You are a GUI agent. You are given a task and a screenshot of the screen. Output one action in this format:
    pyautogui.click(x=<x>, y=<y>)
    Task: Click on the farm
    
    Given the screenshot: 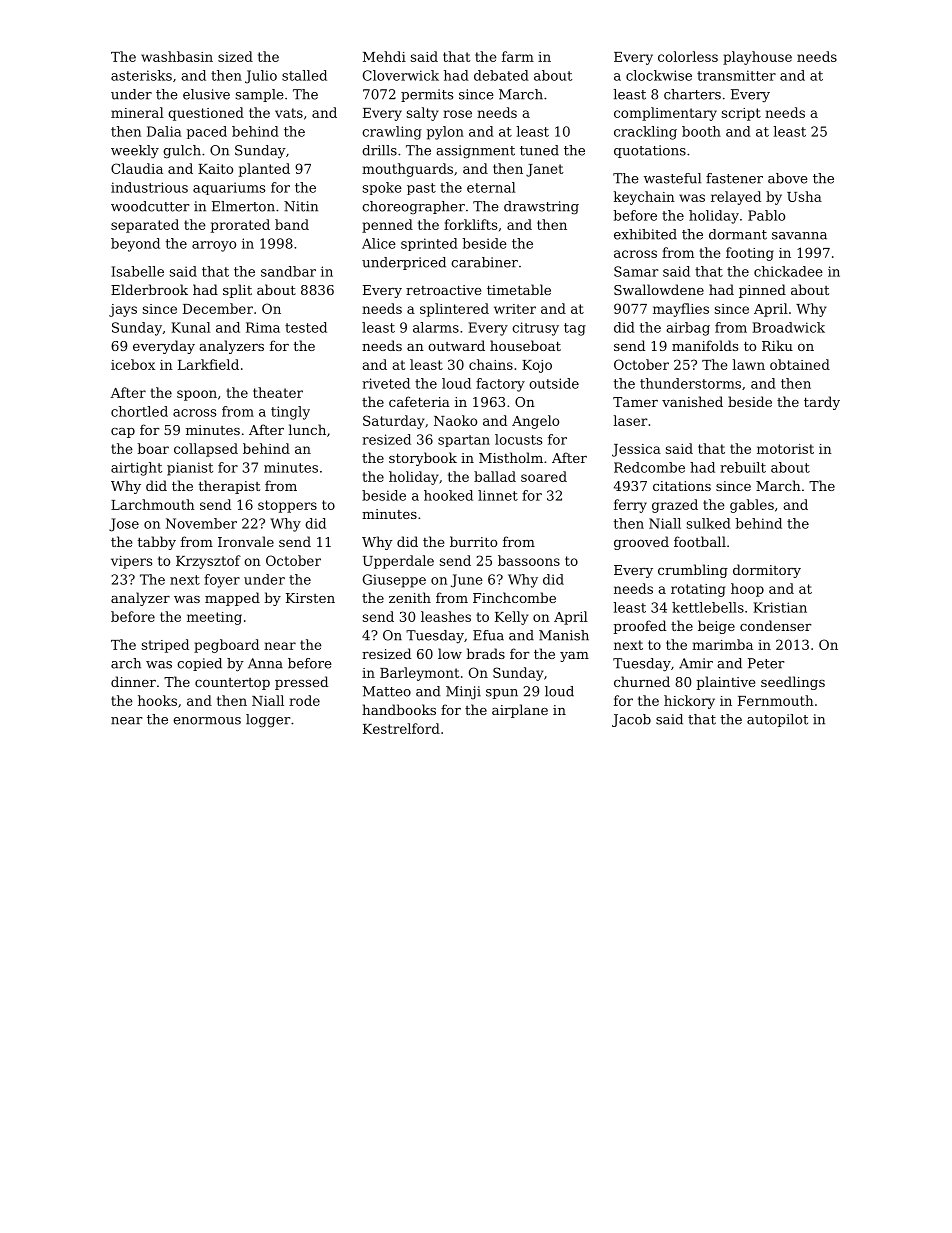 What is the action you would take?
    pyautogui.click(x=518, y=56)
